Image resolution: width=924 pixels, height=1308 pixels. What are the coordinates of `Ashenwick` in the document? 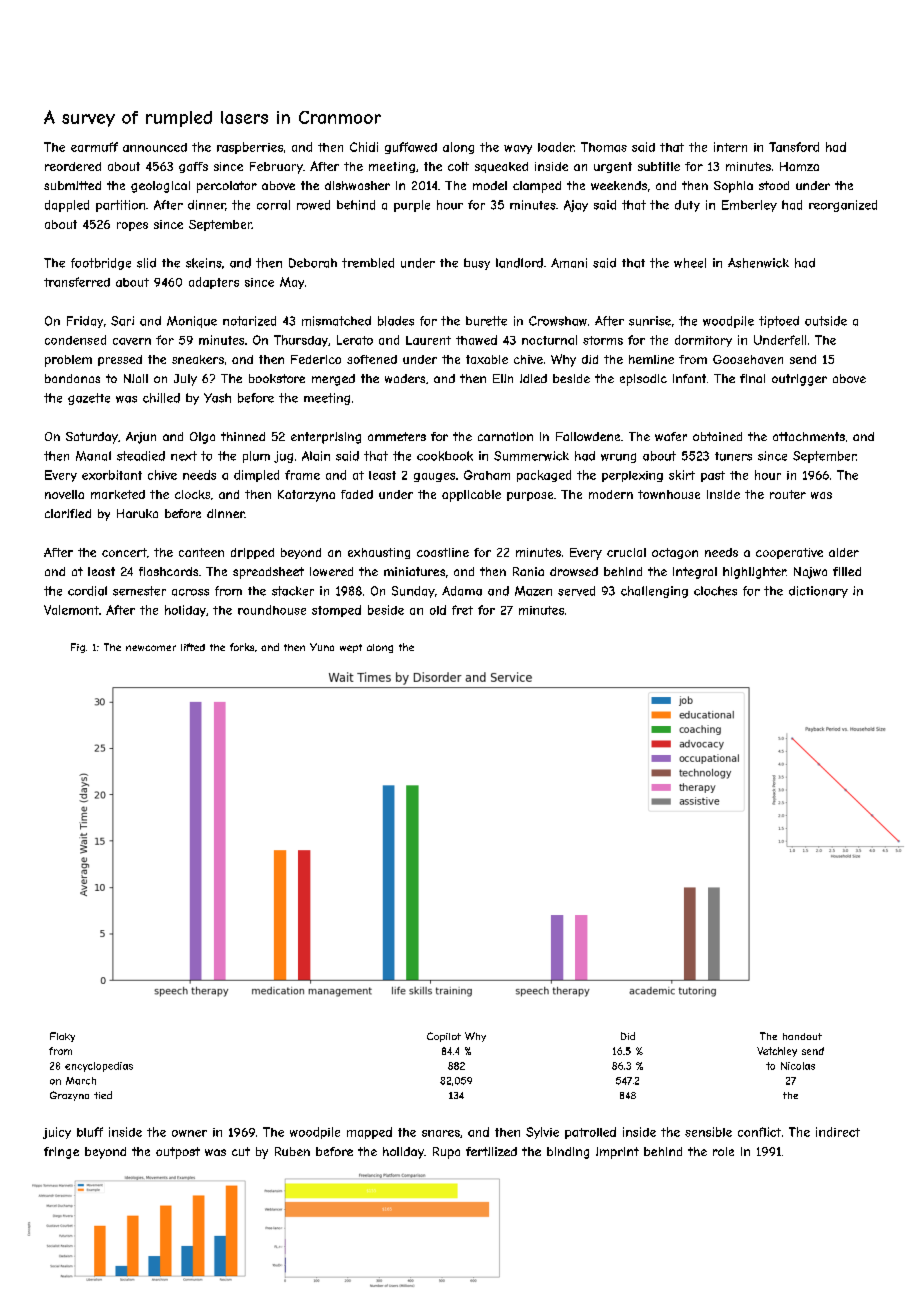 It's located at (758, 263).
